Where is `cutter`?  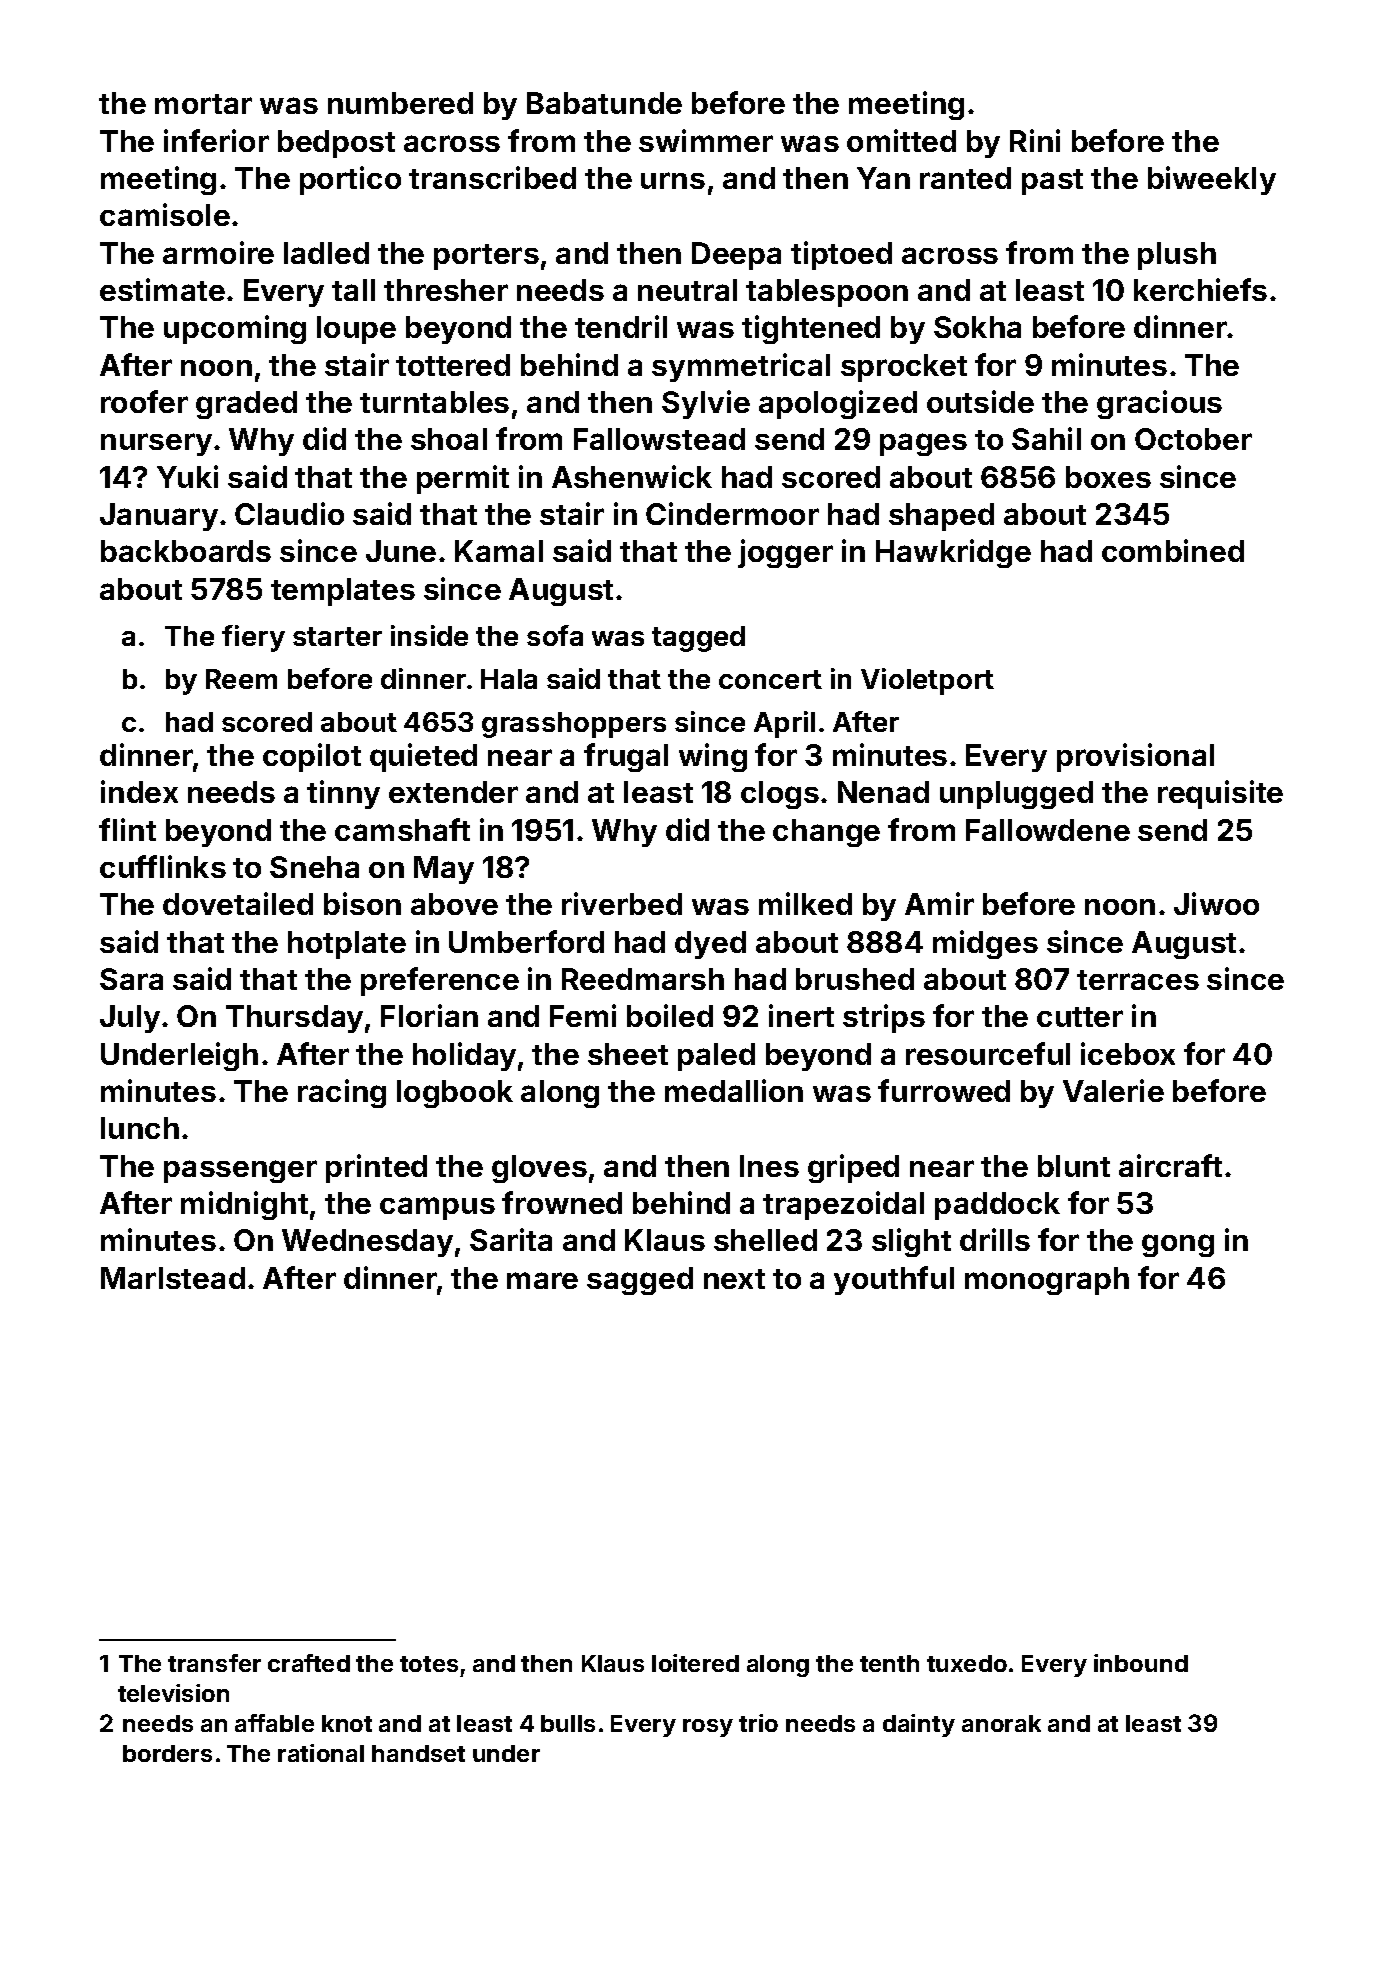 cutter is located at coordinates (1080, 1017).
